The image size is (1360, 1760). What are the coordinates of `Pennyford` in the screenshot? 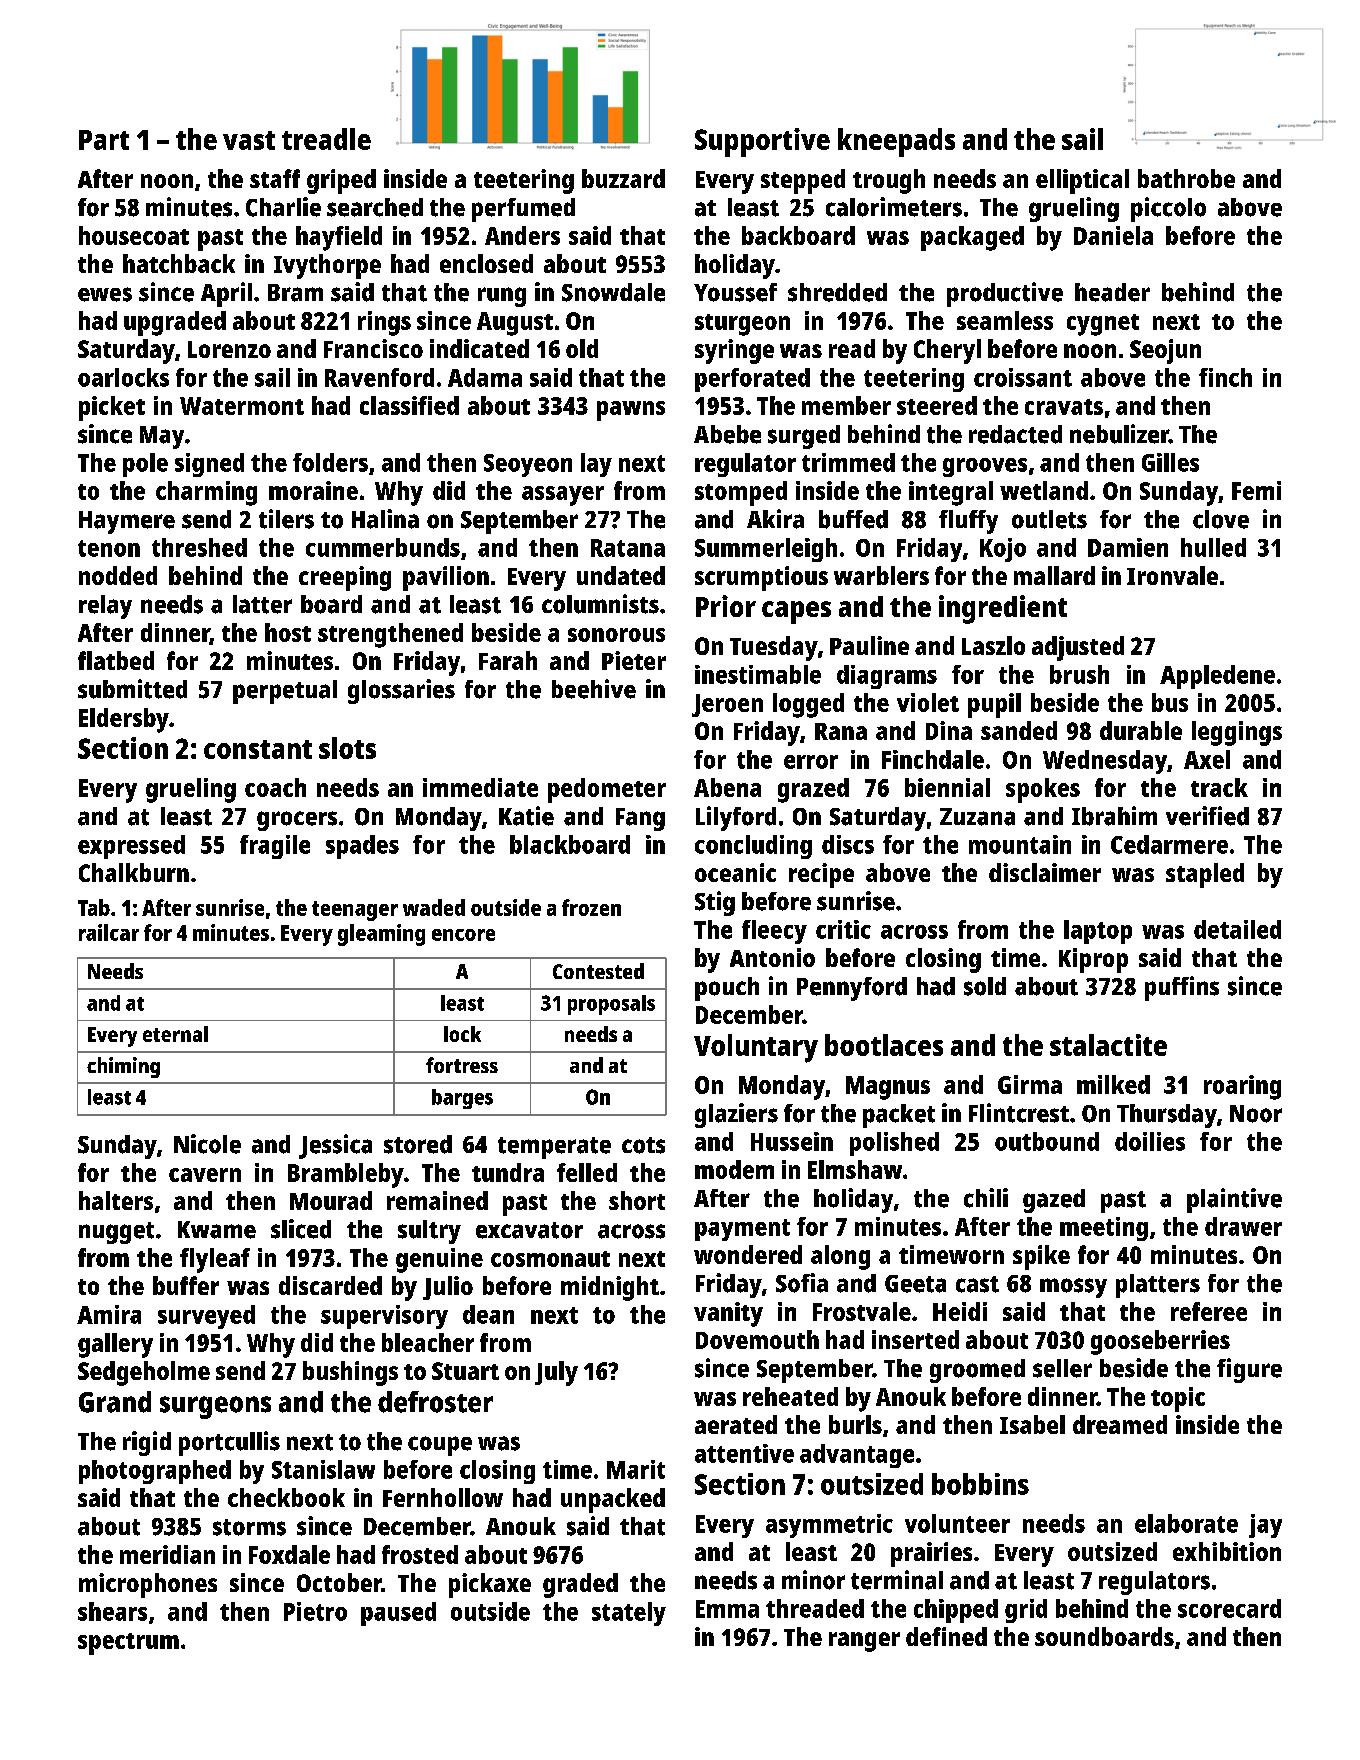 It's located at (852, 989).
